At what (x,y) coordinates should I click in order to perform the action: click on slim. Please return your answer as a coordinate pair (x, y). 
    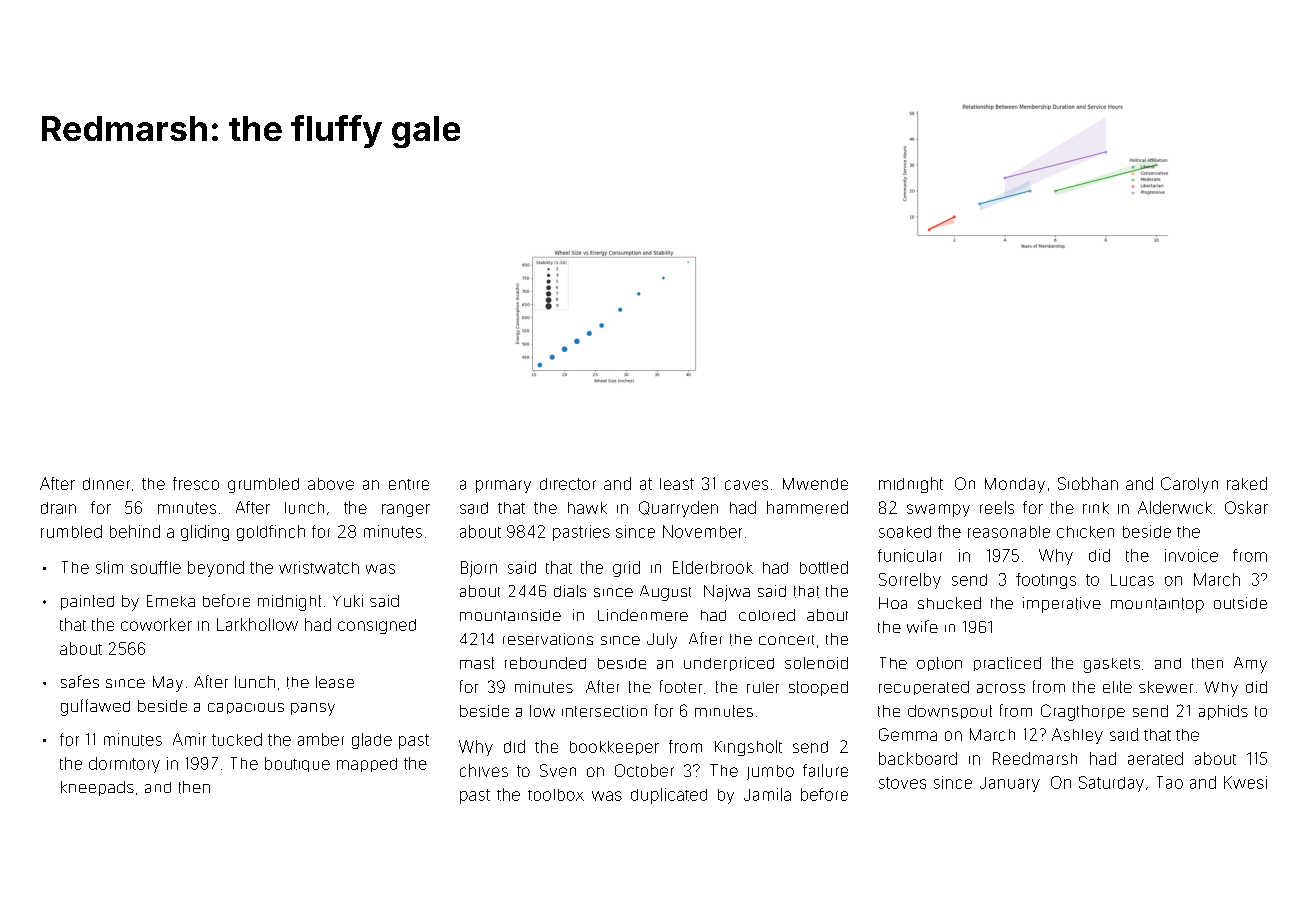
    Looking at the image, I should click on (109, 567).
